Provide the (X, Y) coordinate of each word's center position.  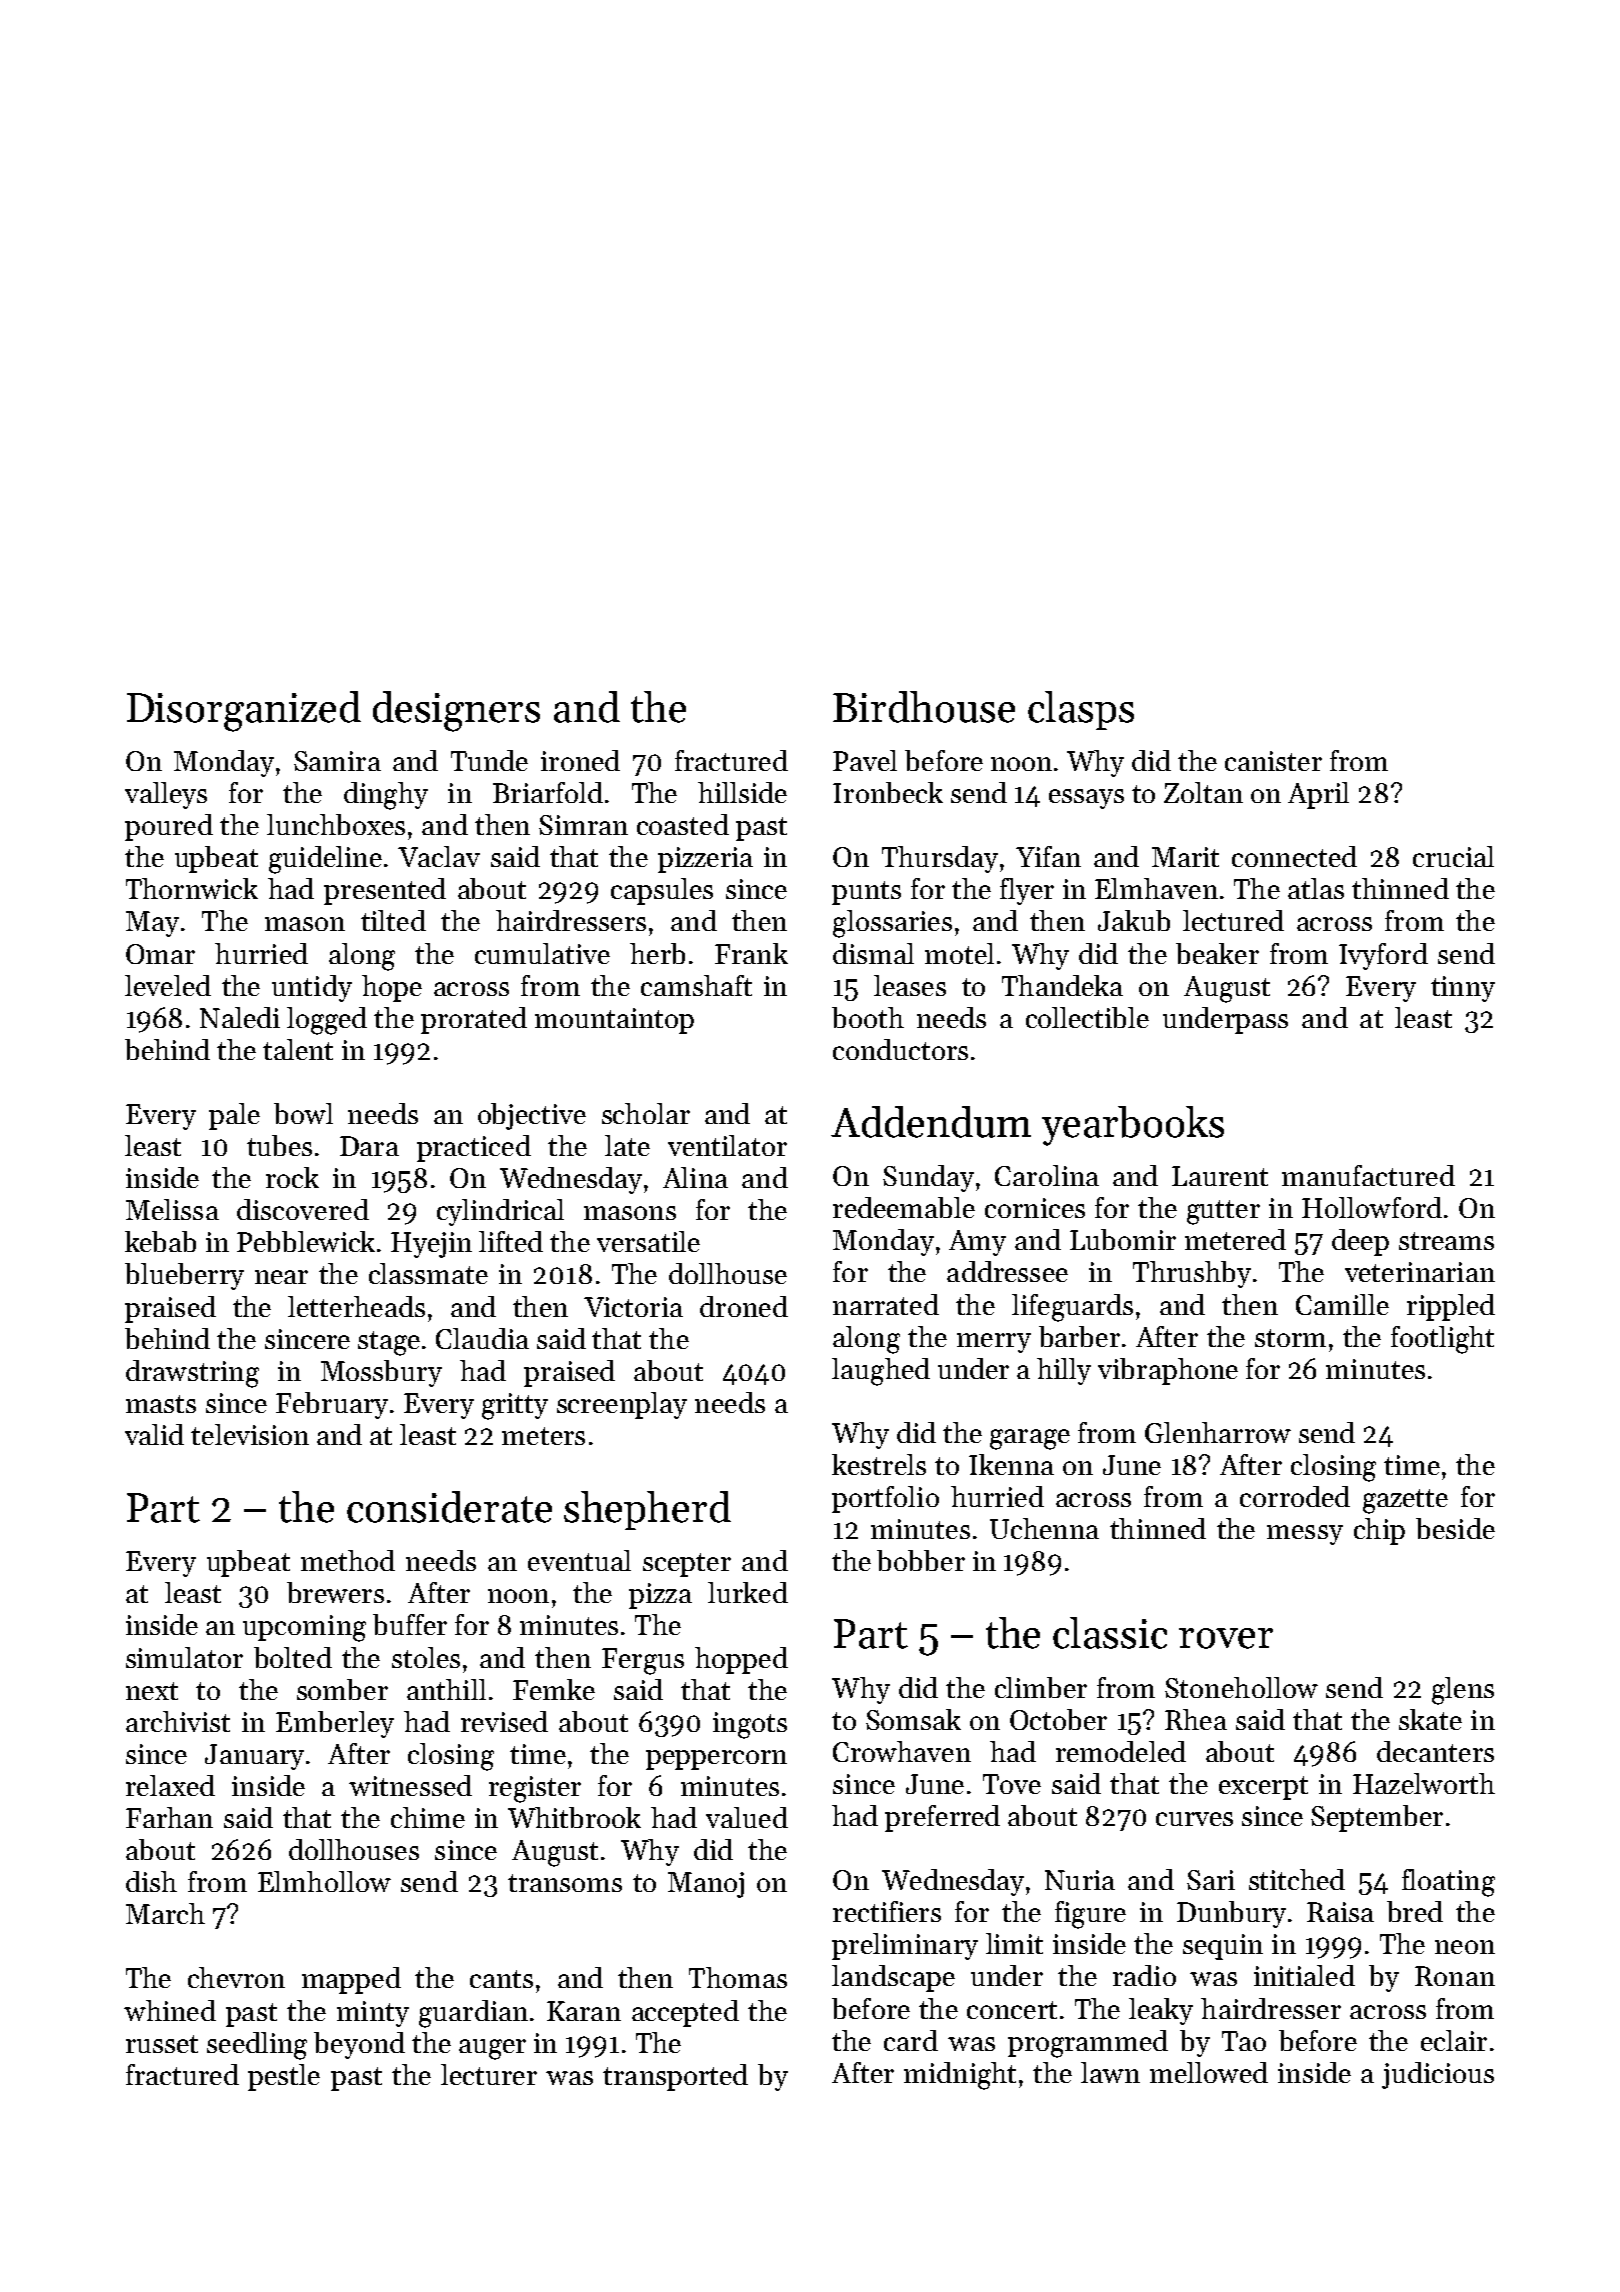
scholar (646, 1113)
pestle (284, 2077)
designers (456, 711)
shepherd (647, 1510)
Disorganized (244, 711)
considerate (449, 1507)
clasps (1081, 710)
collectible (1087, 1017)
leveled (168, 985)
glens (1463, 1691)
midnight (960, 2076)
